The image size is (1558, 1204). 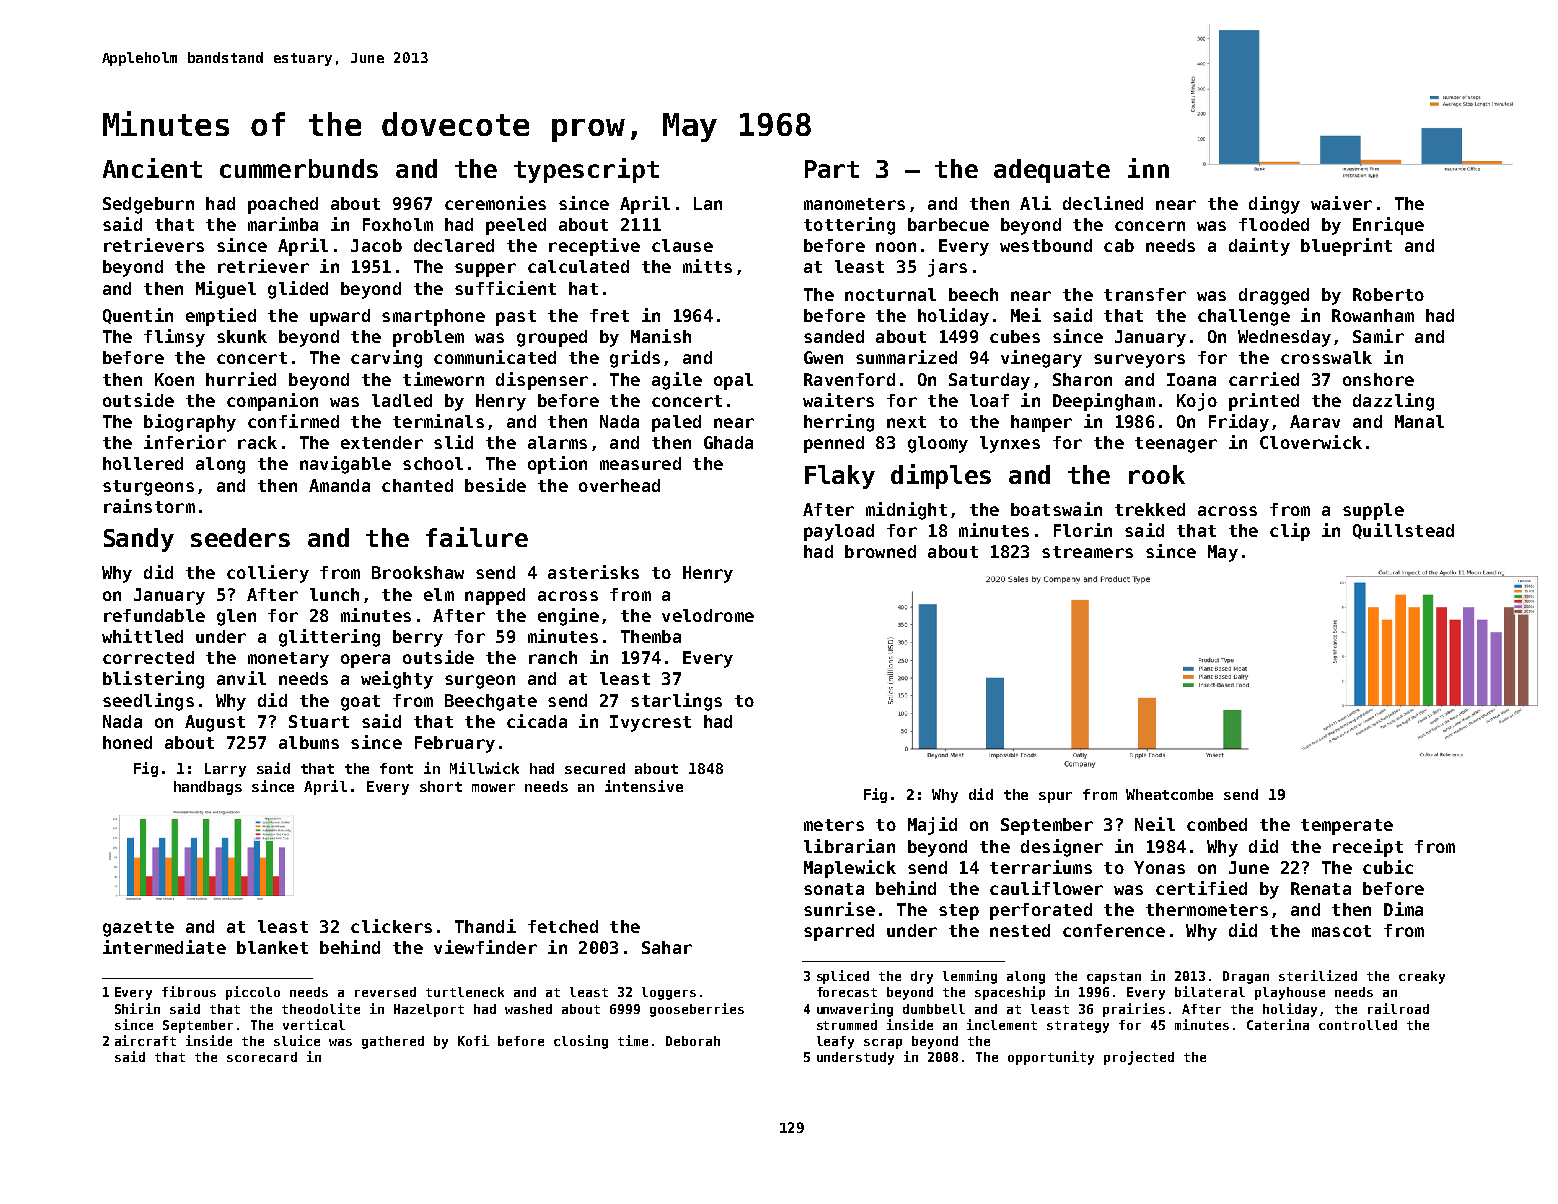 What do you see at coordinates (1358, 1025) in the screenshot?
I see `controlled` at bounding box center [1358, 1025].
